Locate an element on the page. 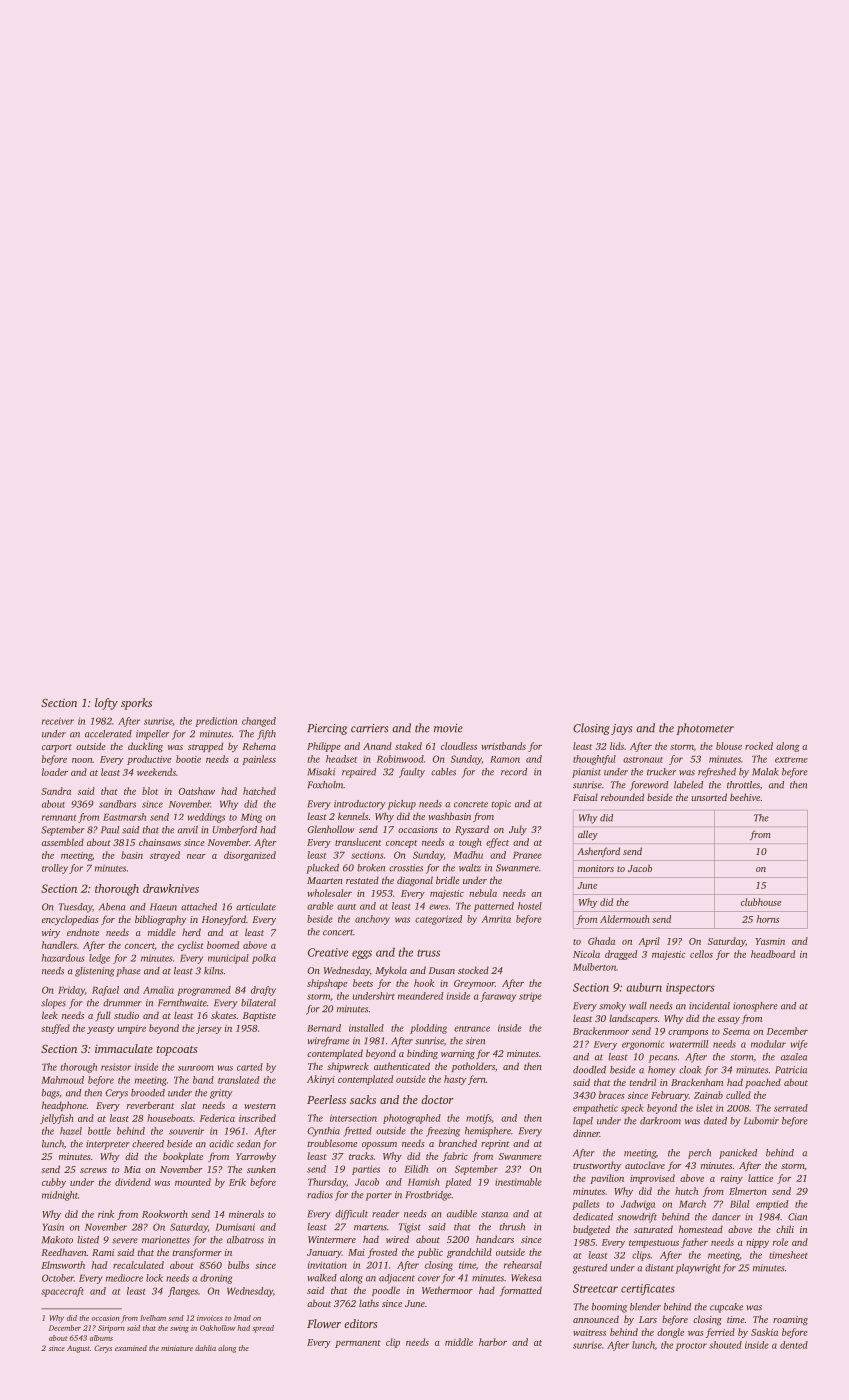  autoclave is located at coordinates (645, 1165).
